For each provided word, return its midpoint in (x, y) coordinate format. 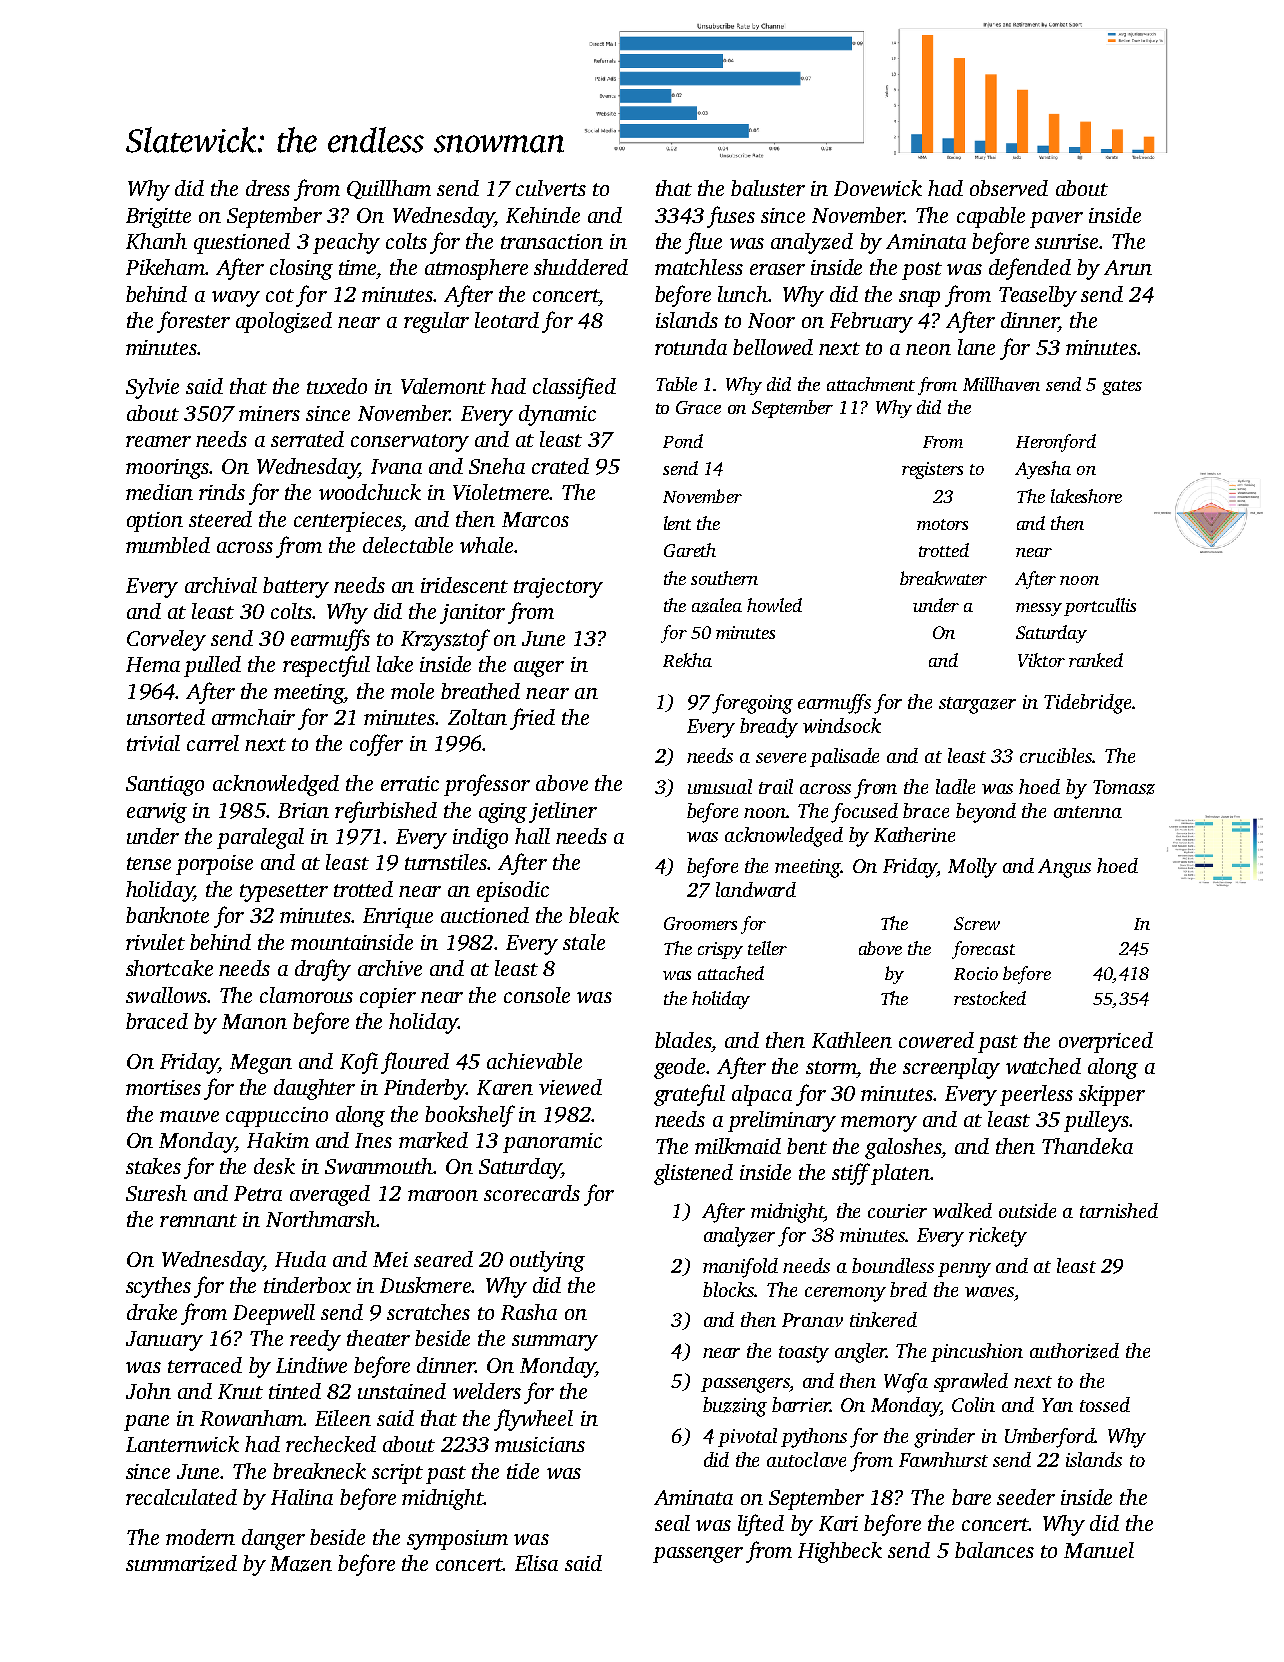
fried (532, 719)
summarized (181, 1563)
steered (220, 519)
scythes (158, 1287)
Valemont (443, 386)
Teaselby (1038, 296)
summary (555, 1343)
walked (962, 1210)
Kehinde (543, 215)
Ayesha (1043, 470)
